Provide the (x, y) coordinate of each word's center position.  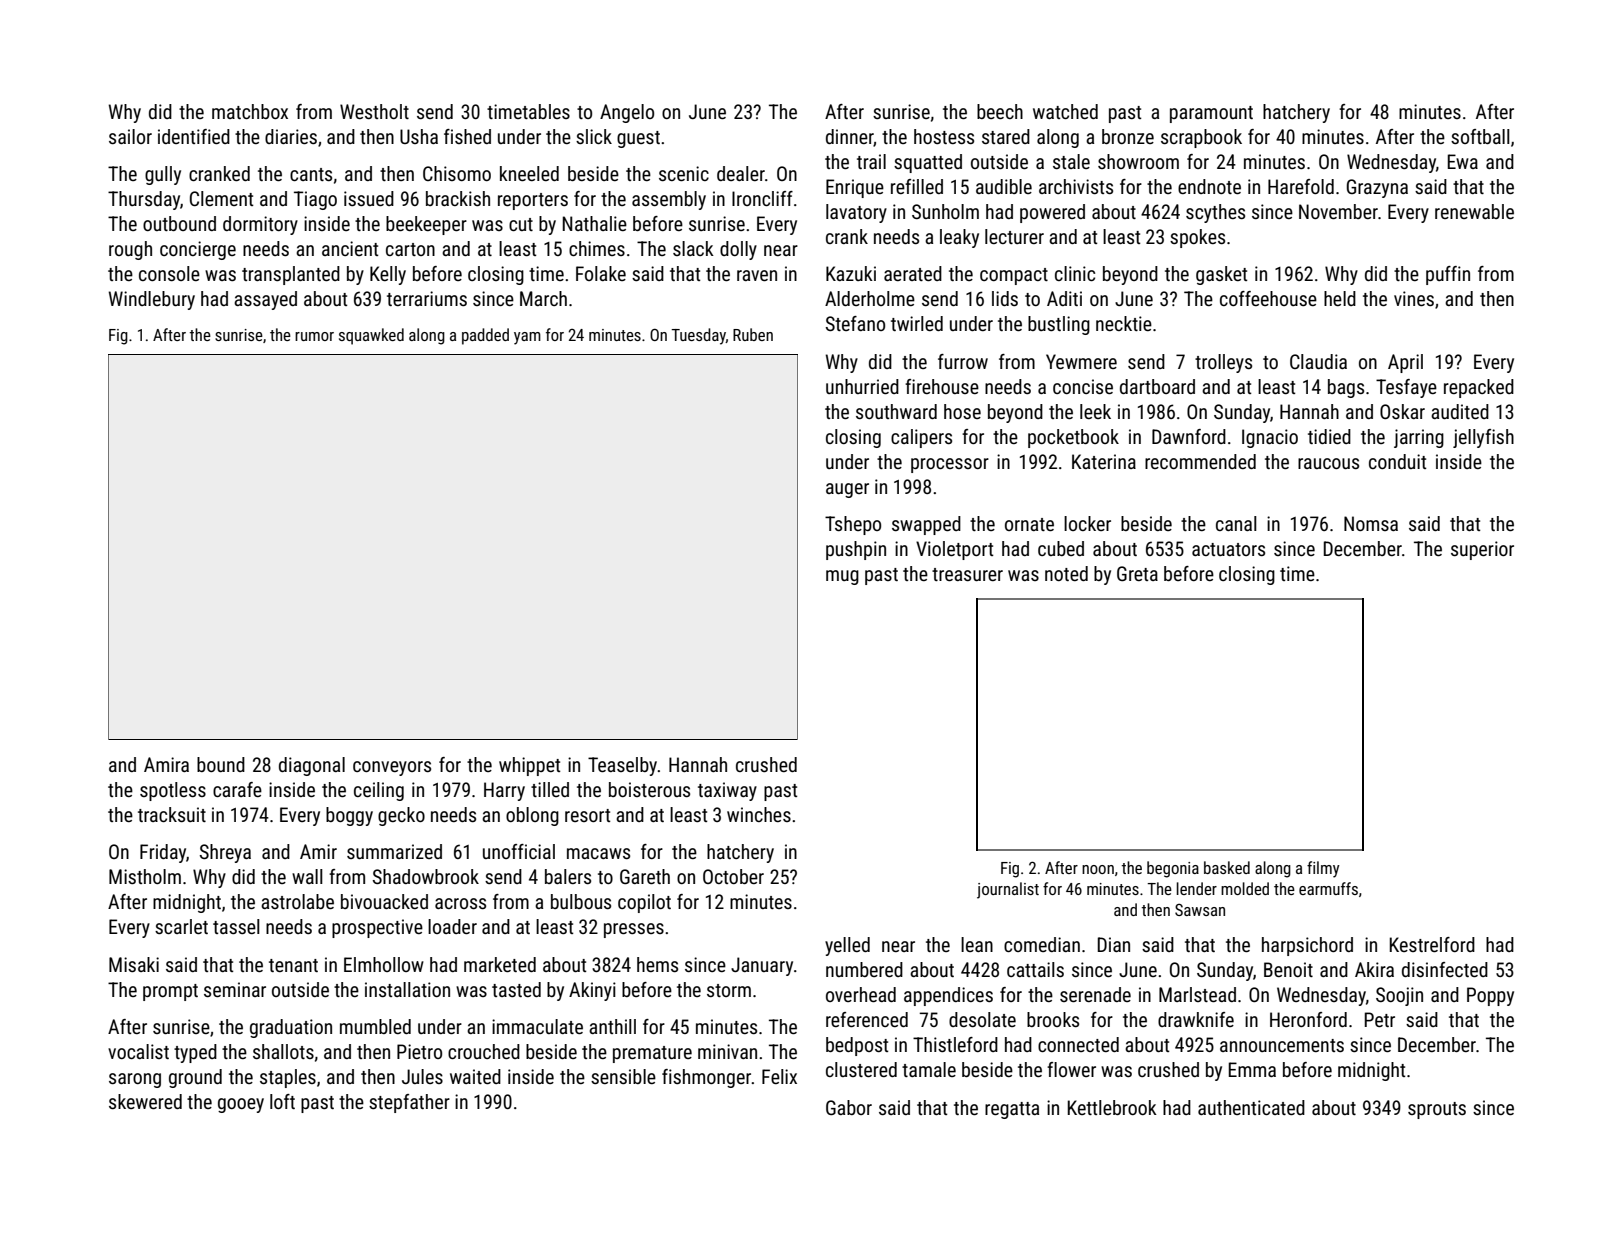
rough (130, 250)
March (543, 298)
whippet (529, 766)
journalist (1008, 890)
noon (1098, 869)
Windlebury (152, 300)
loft (282, 1101)
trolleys (1223, 363)
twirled (917, 323)
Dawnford (1189, 436)
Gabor (849, 1107)
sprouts (1437, 1110)
